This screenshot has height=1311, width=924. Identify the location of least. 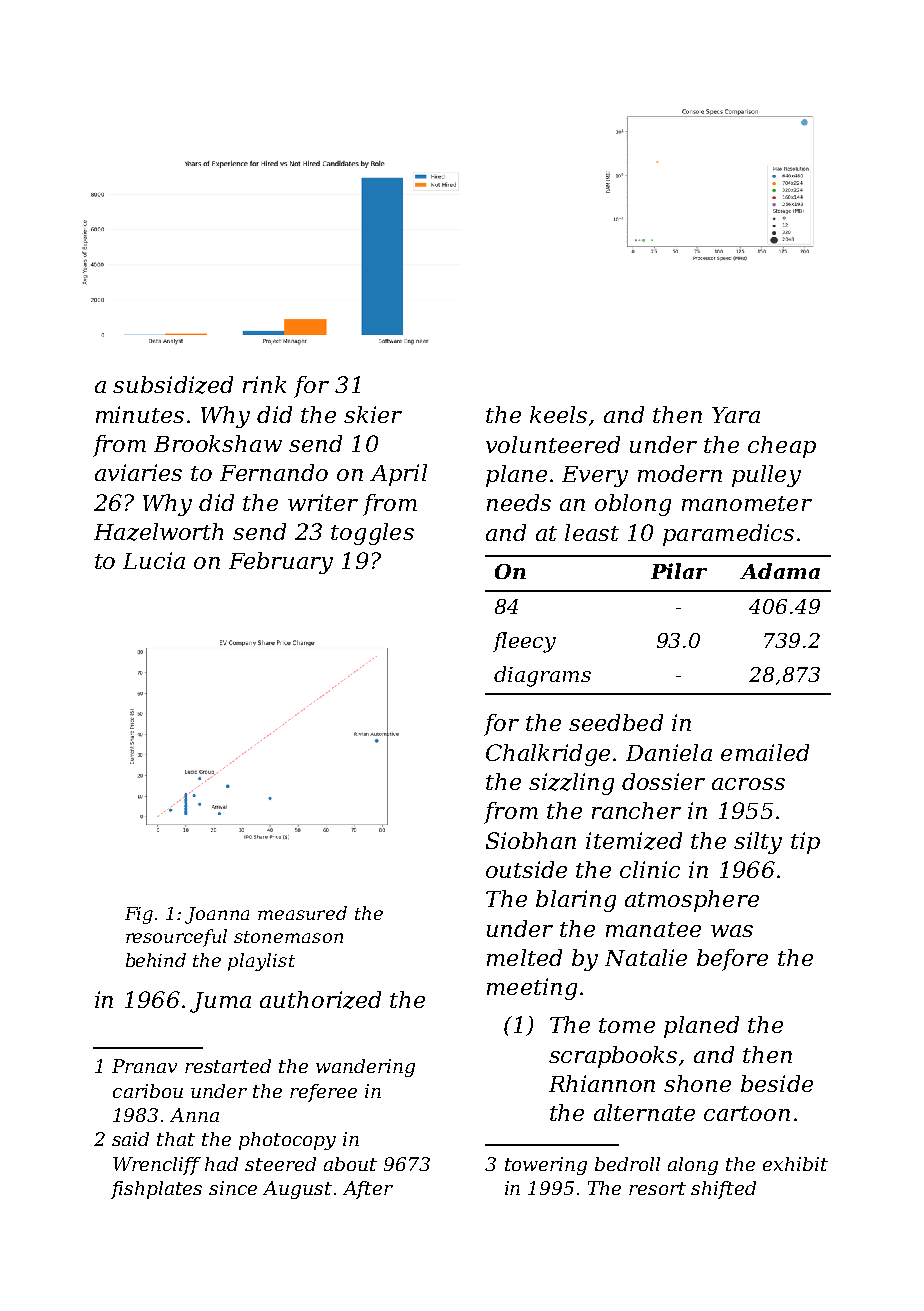
(592, 532).
